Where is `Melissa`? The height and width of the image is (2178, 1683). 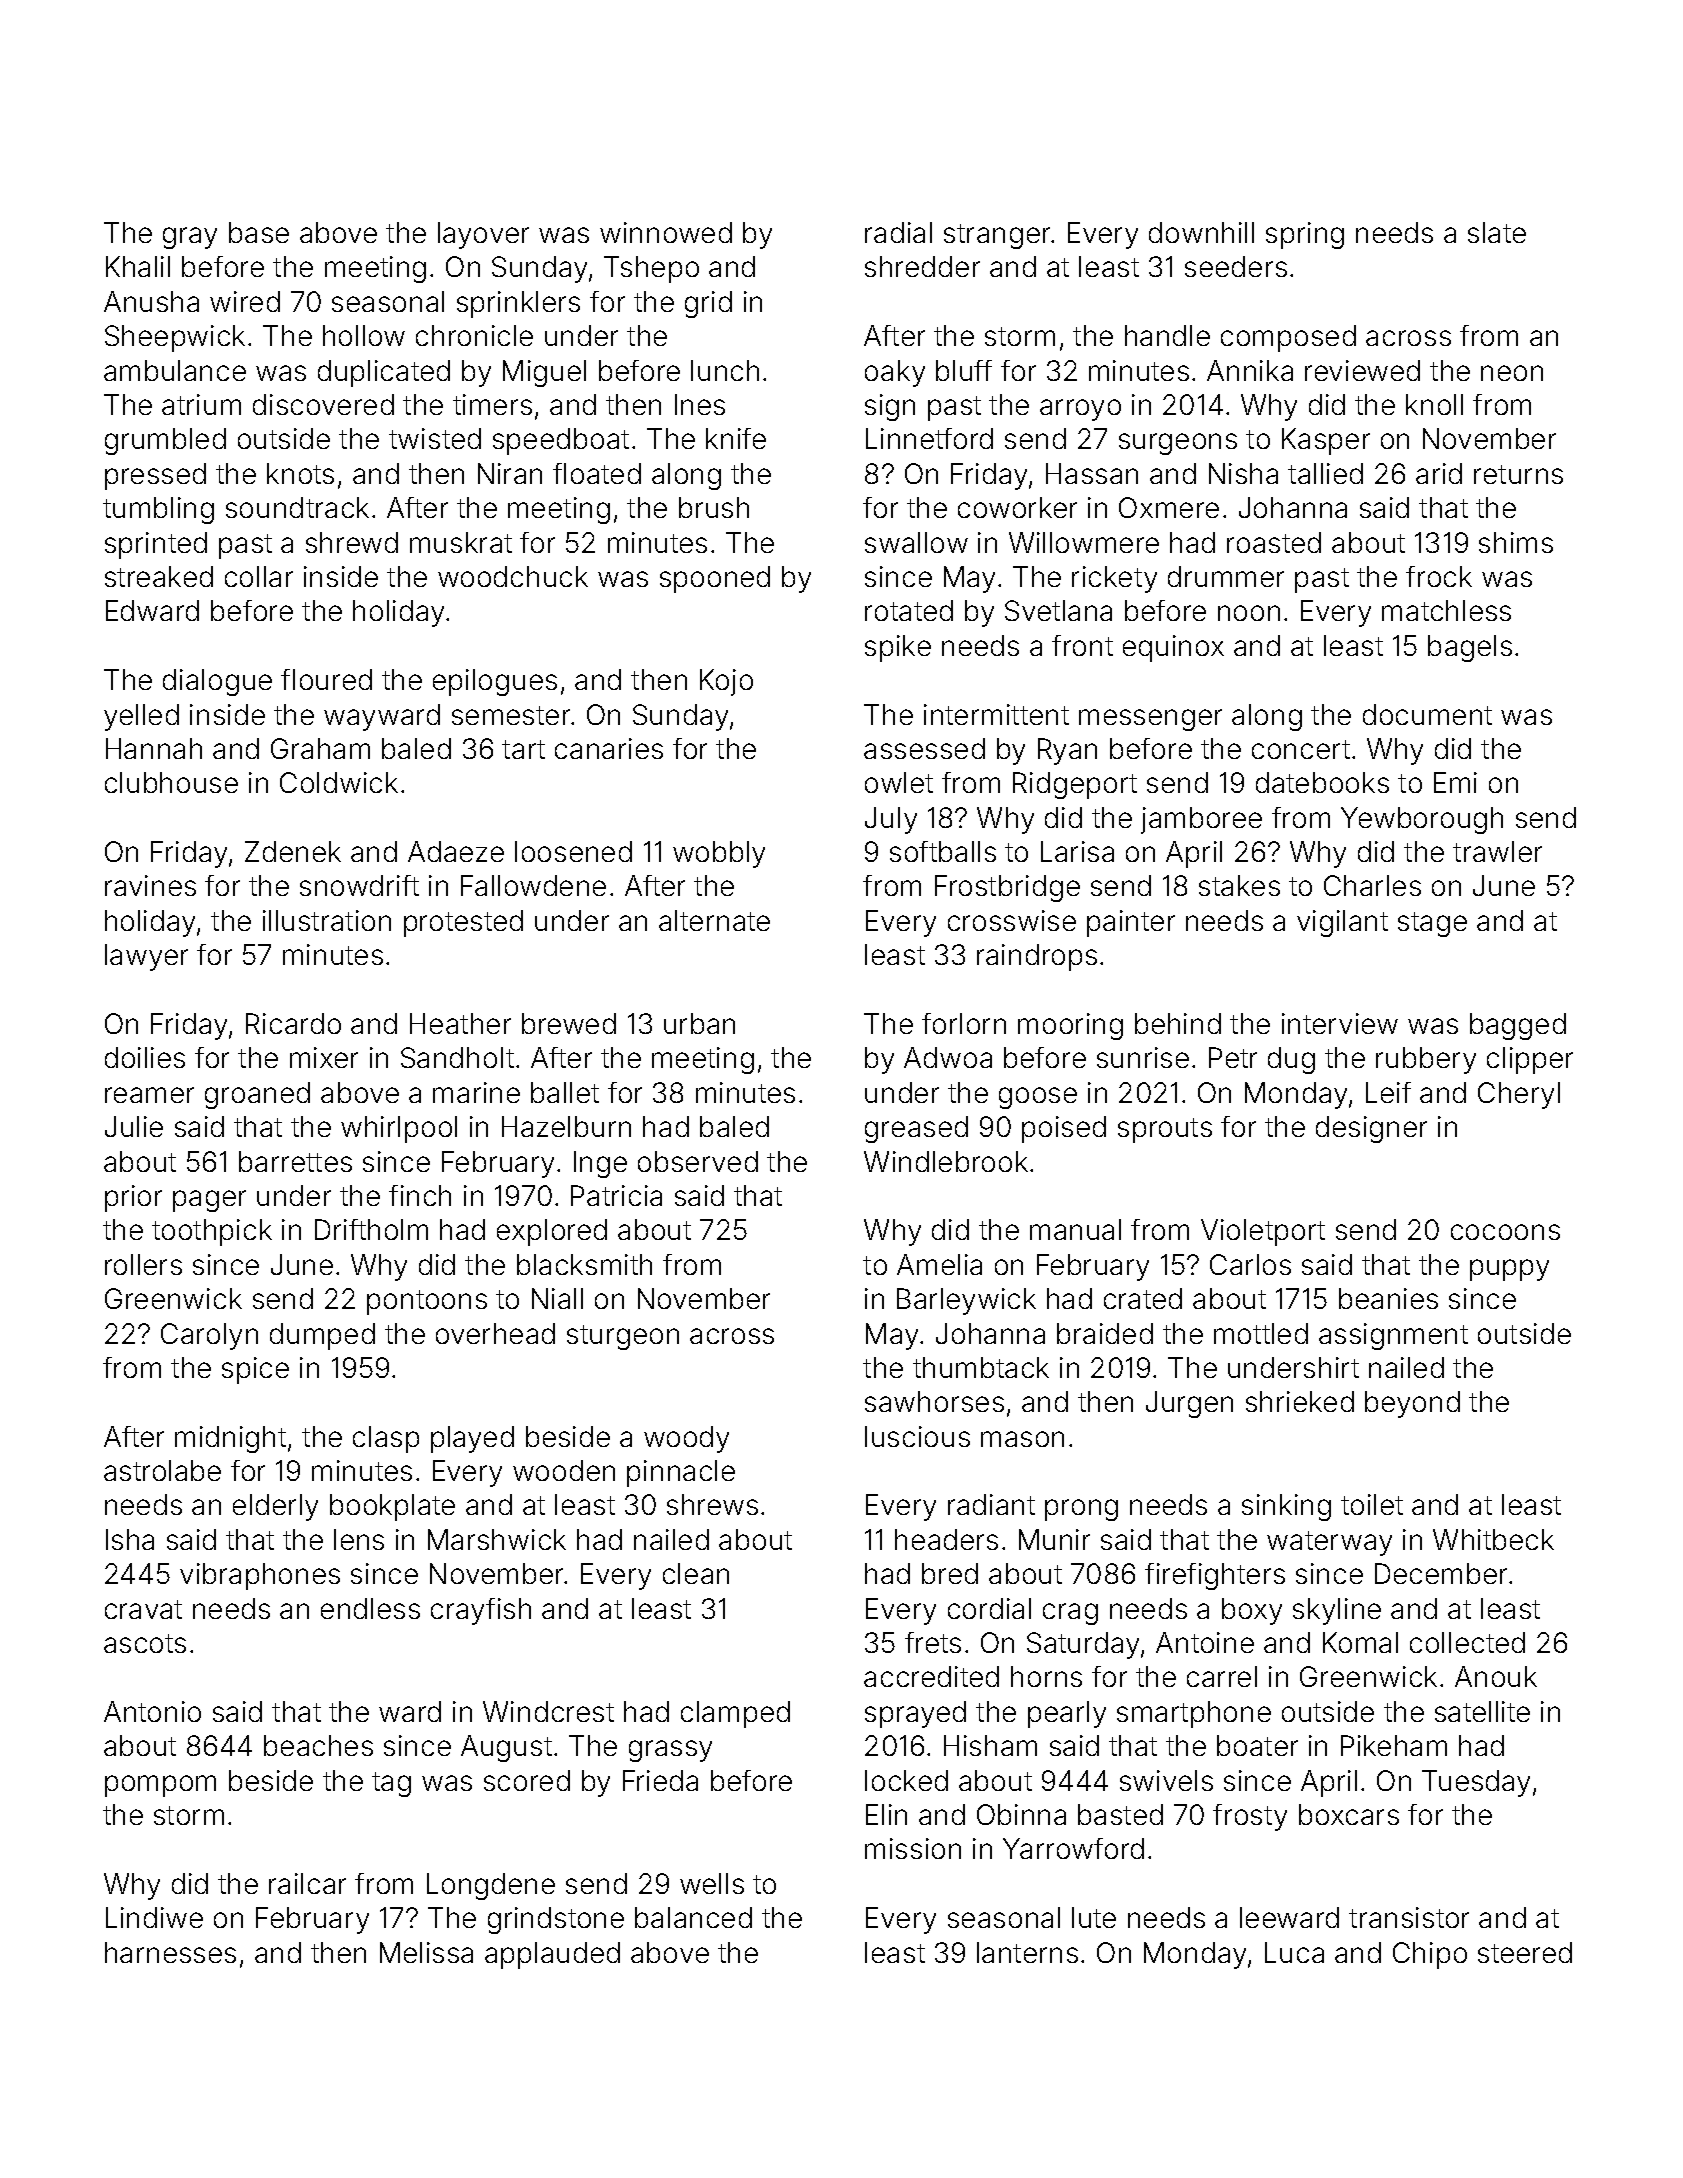 Melissa is located at coordinates (426, 1952).
